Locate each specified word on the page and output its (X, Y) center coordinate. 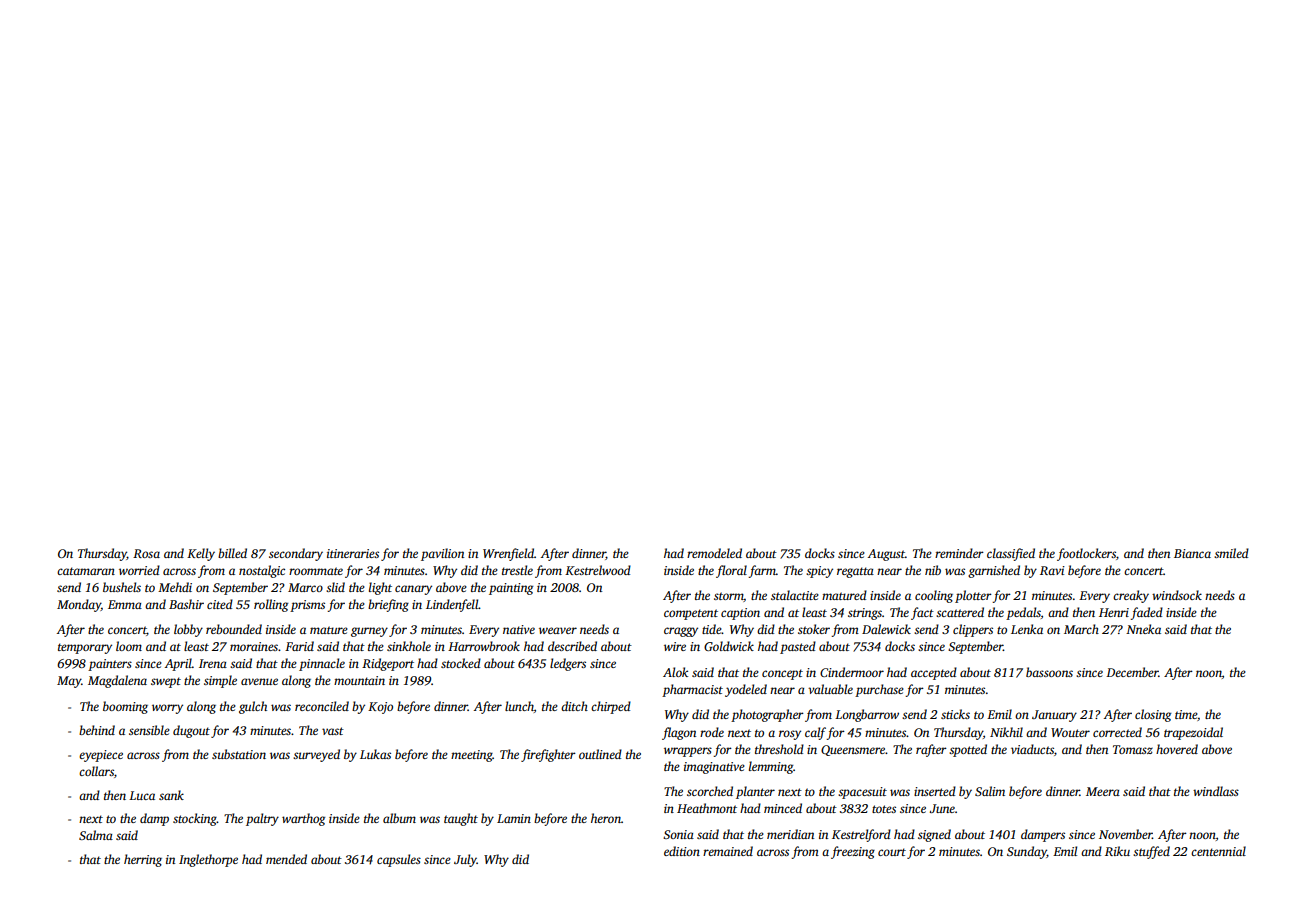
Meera (1103, 791)
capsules (399, 860)
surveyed (316, 755)
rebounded (234, 629)
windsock (1177, 595)
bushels (122, 587)
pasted (798, 647)
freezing (853, 852)
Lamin (514, 818)
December (1132, 672)
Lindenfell (452, 605)
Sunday (1027, 852)
